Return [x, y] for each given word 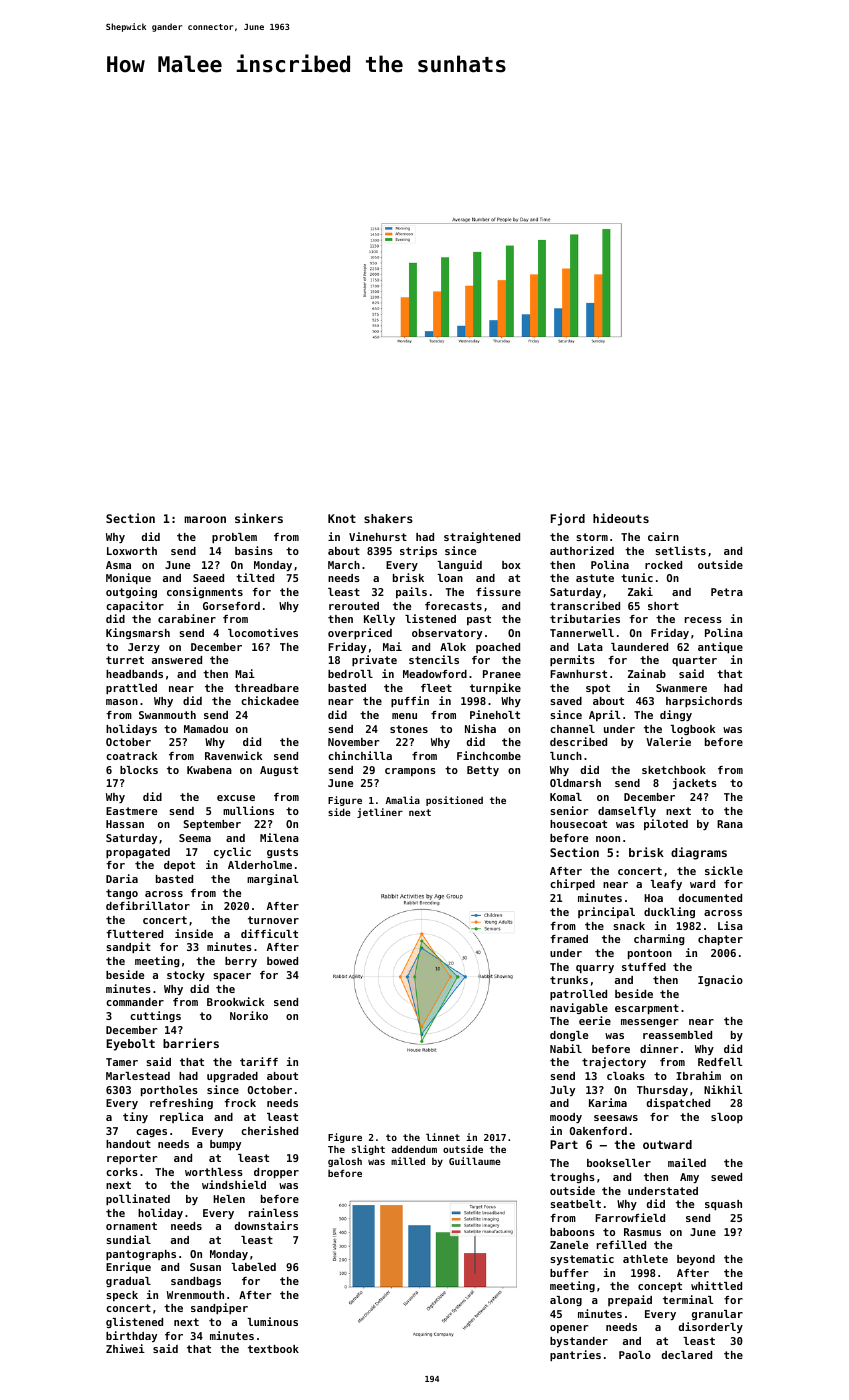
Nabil [566, 1048]
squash [723, 1205]
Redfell [720, 1062]
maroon [205, 519]
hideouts [621, 518]
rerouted [354, 606]
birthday [131, 1336]
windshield [234, 1184]
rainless [273, 1212]
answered [177, 660]
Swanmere [681, 688]
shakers [388, 518]
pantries [575, 1355]
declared [687, 1355]
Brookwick [235, 1001]
